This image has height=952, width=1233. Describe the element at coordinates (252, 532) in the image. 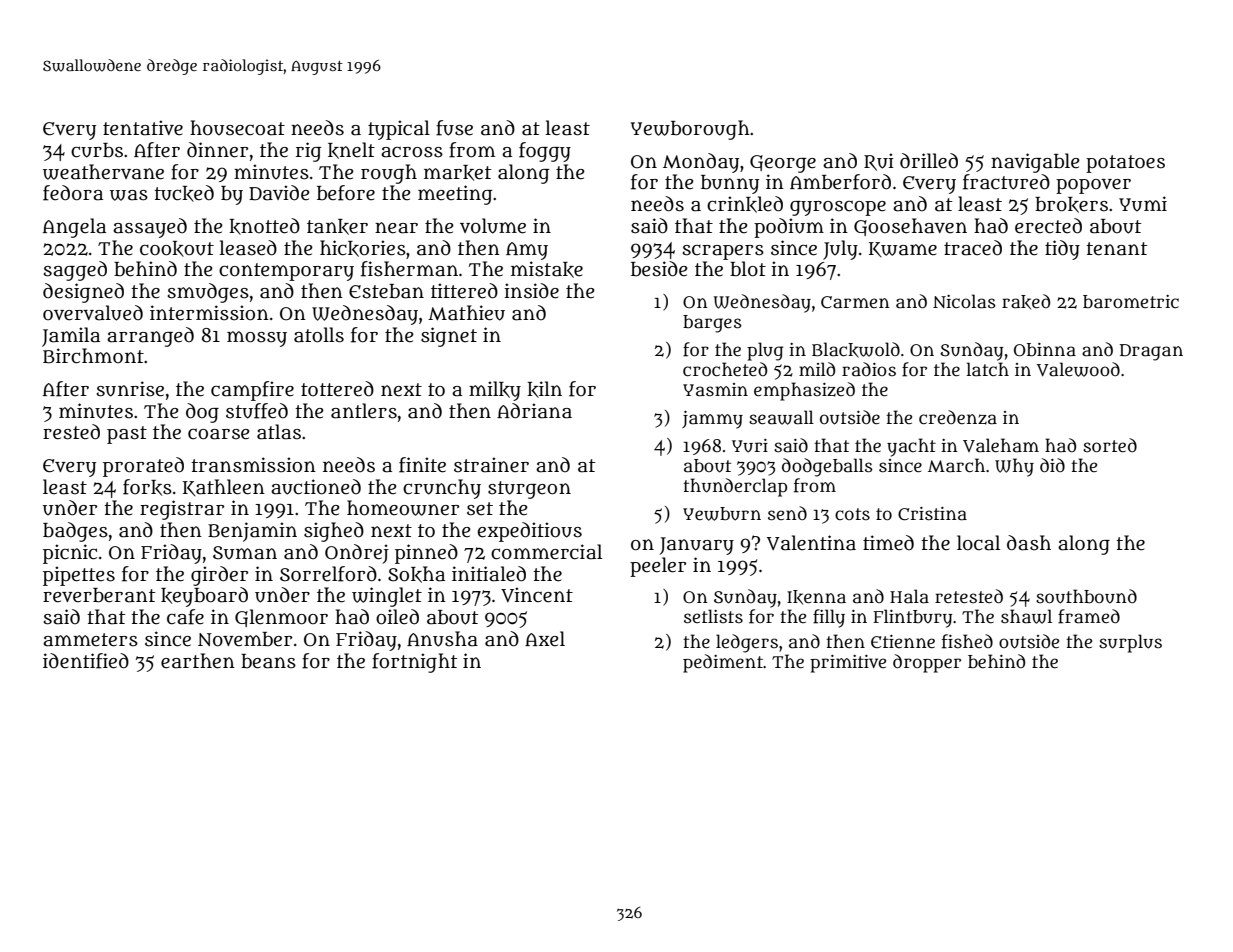

I see `Benjamin` at that location.
